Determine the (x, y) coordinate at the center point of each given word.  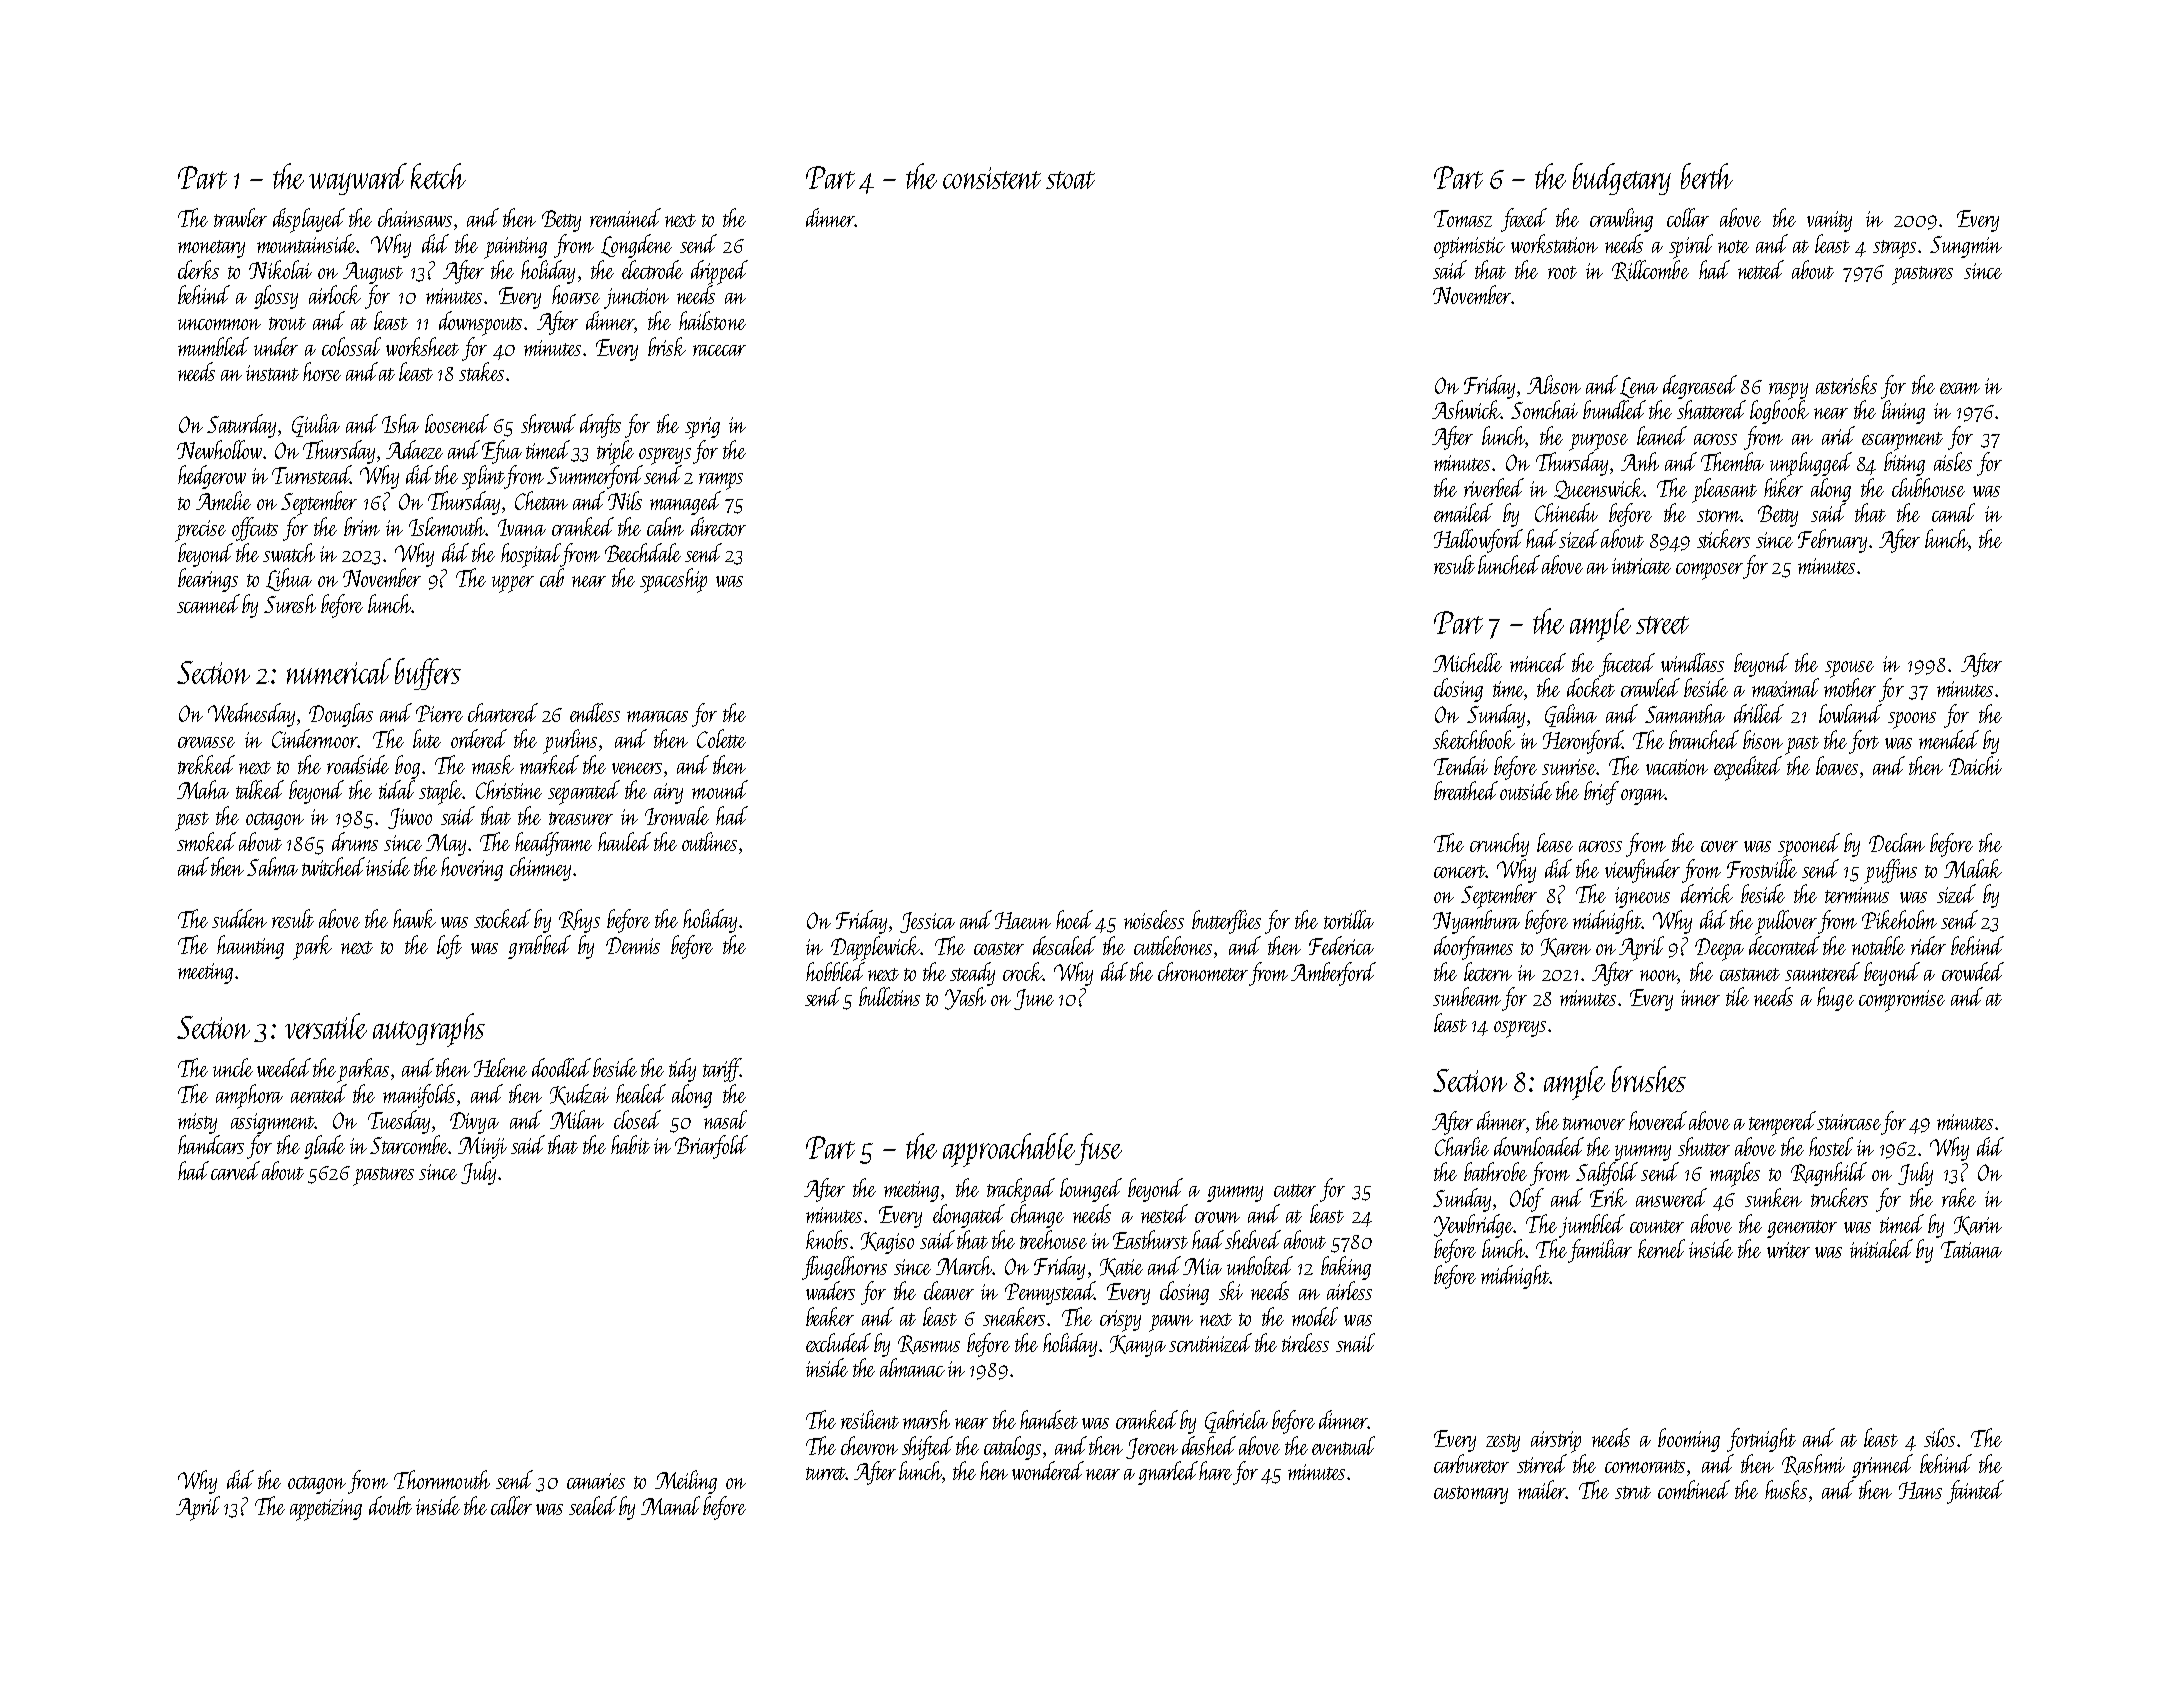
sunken (1773, 1197)
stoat (1070, 180)
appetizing (326, 1510)
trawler (240, 217)
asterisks (1846, 384)
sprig (702, 428)
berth (1707, 176)
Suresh (290, 603)
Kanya (1138, 1346)
